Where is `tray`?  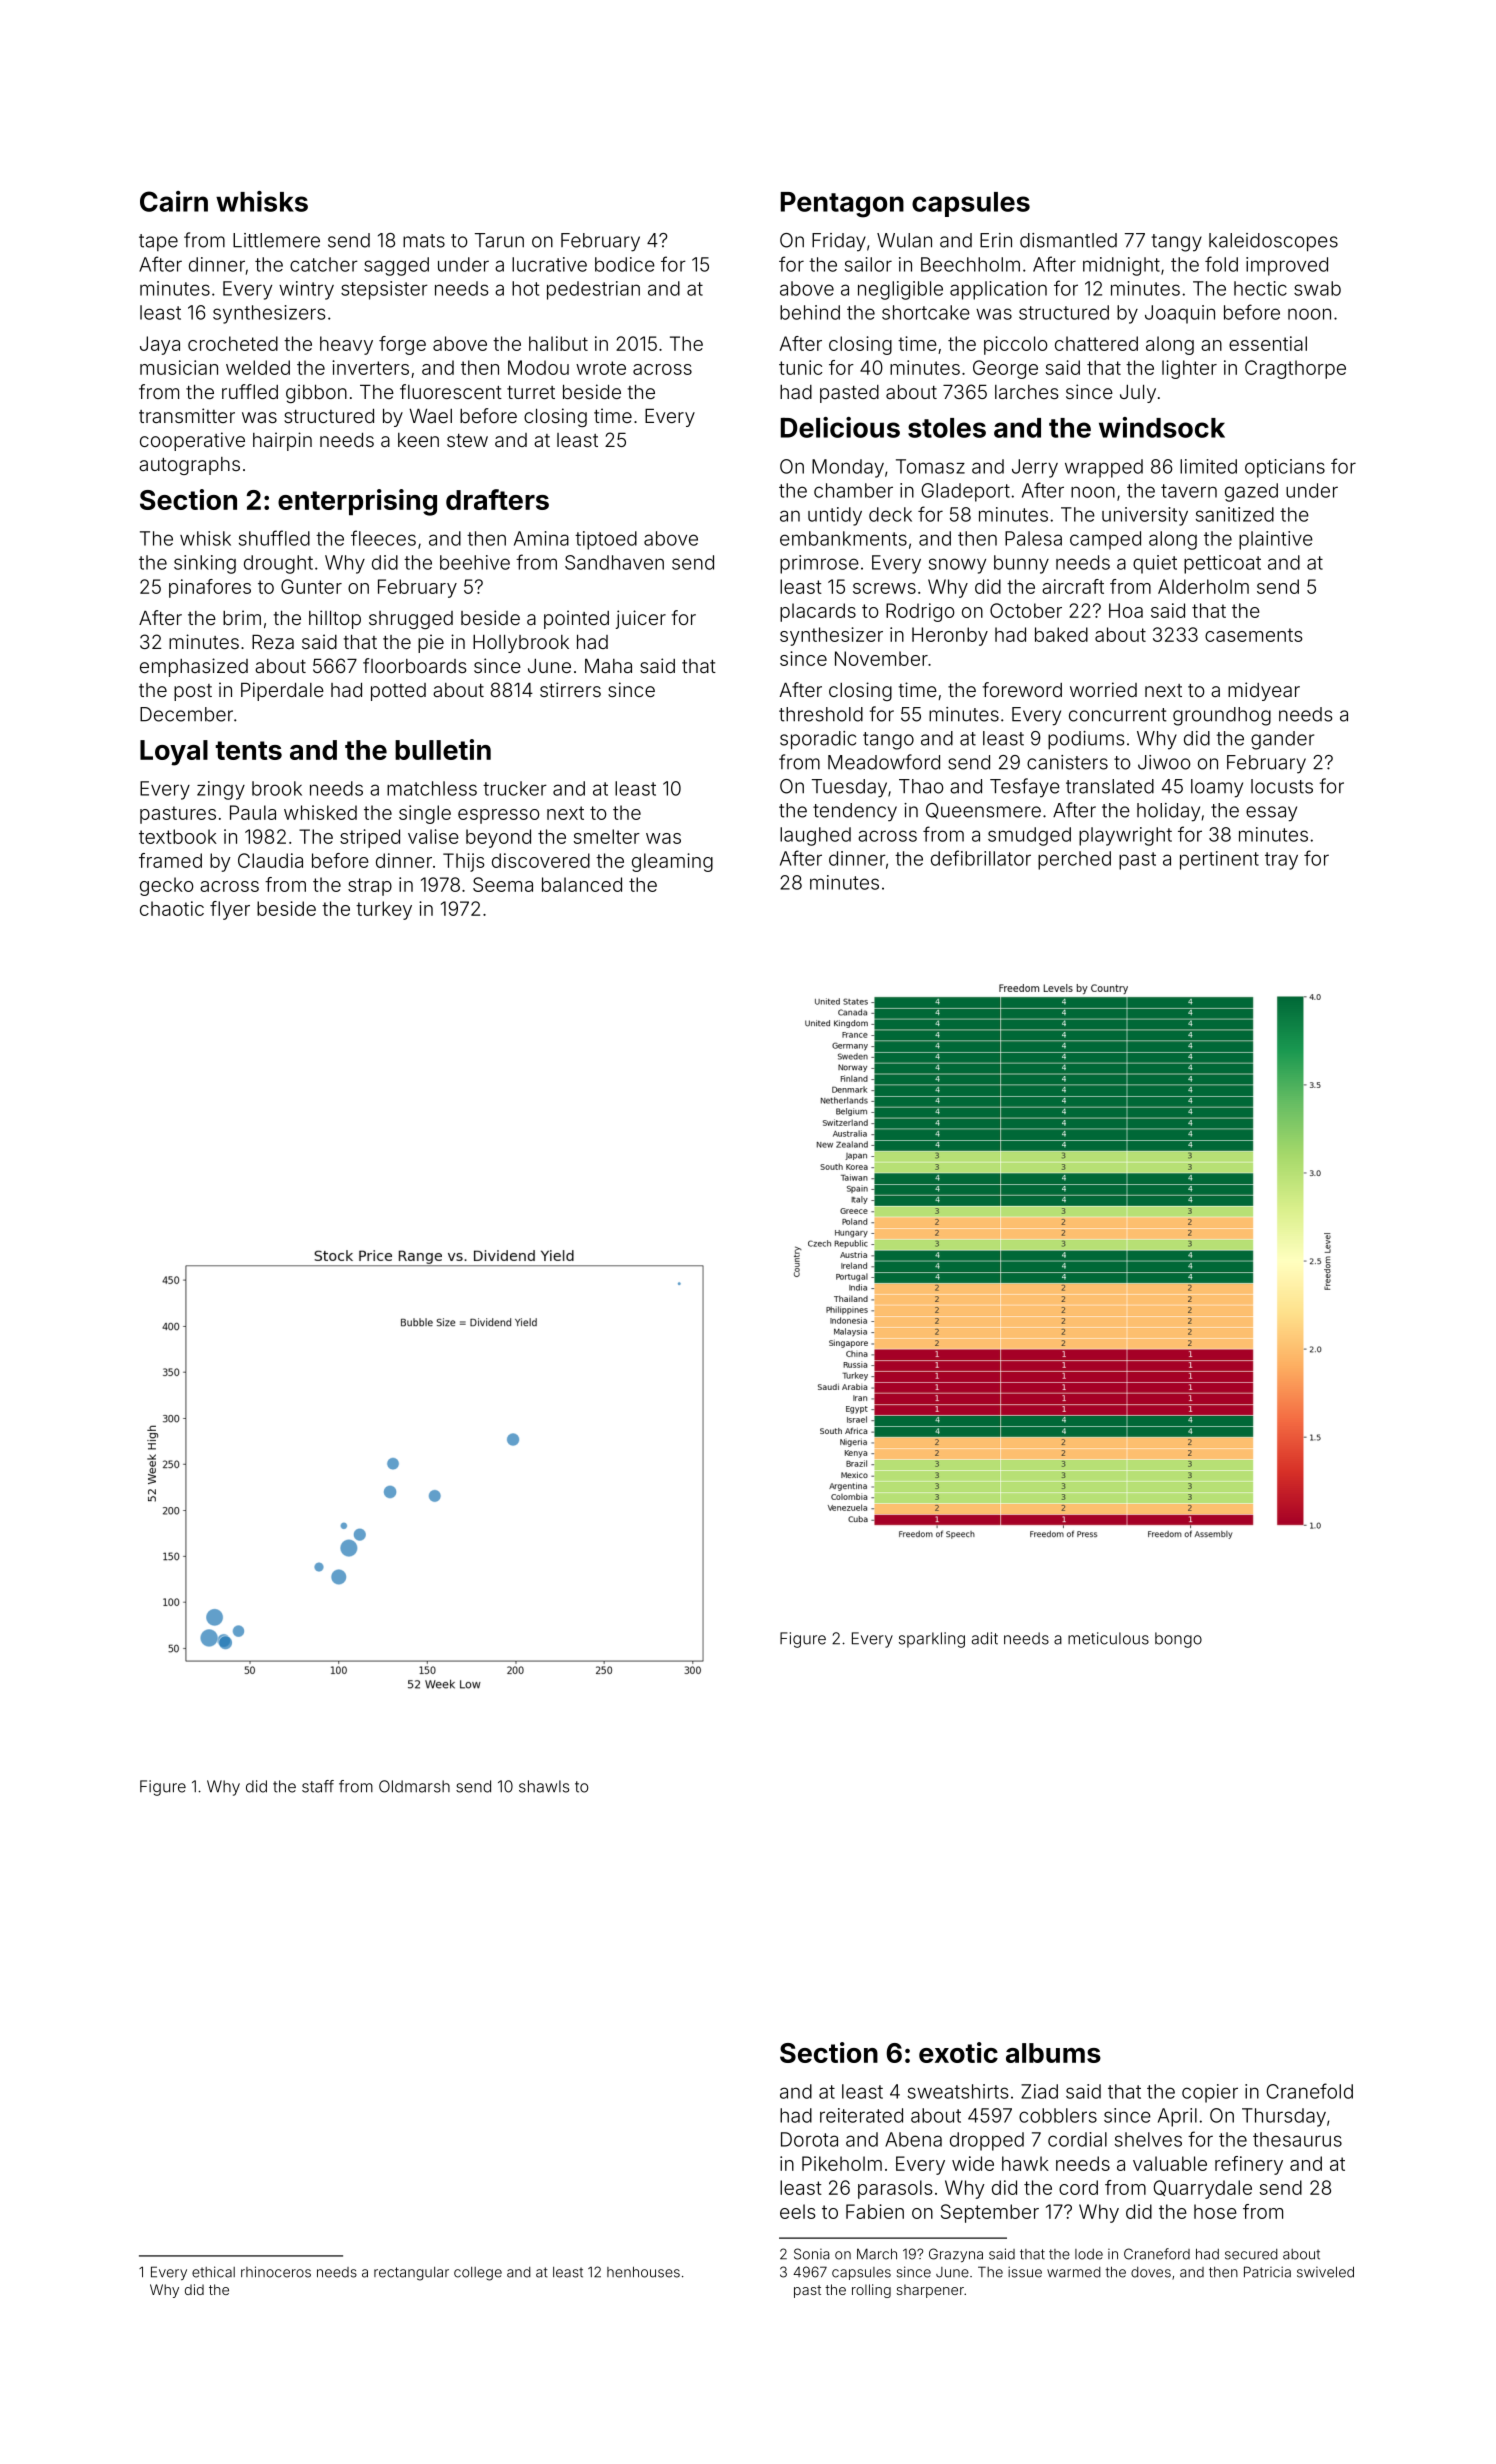 tray is located at coordinates (1281, 861).
